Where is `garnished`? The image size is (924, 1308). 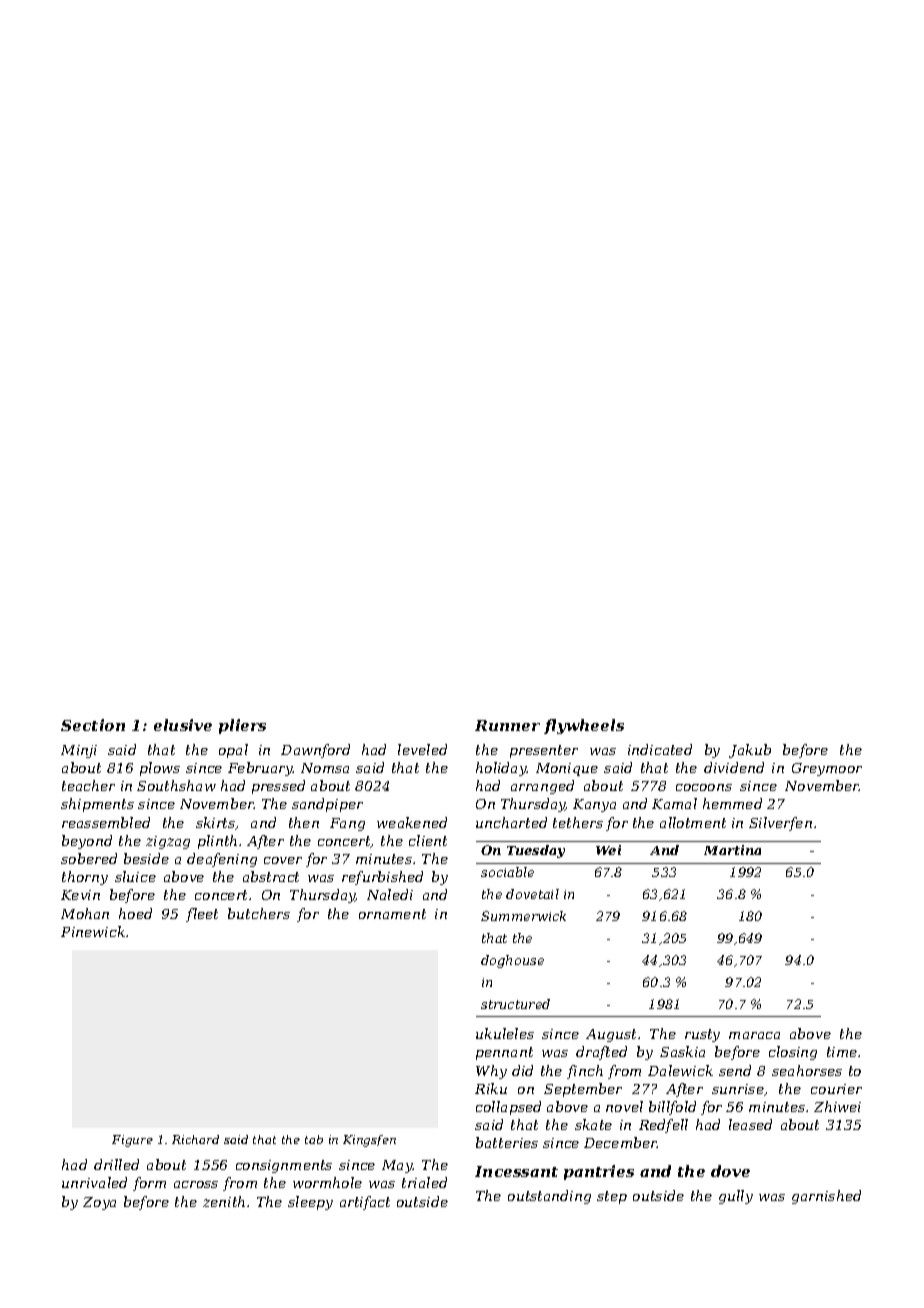 garnished is located at coordinates (826, 1197).
